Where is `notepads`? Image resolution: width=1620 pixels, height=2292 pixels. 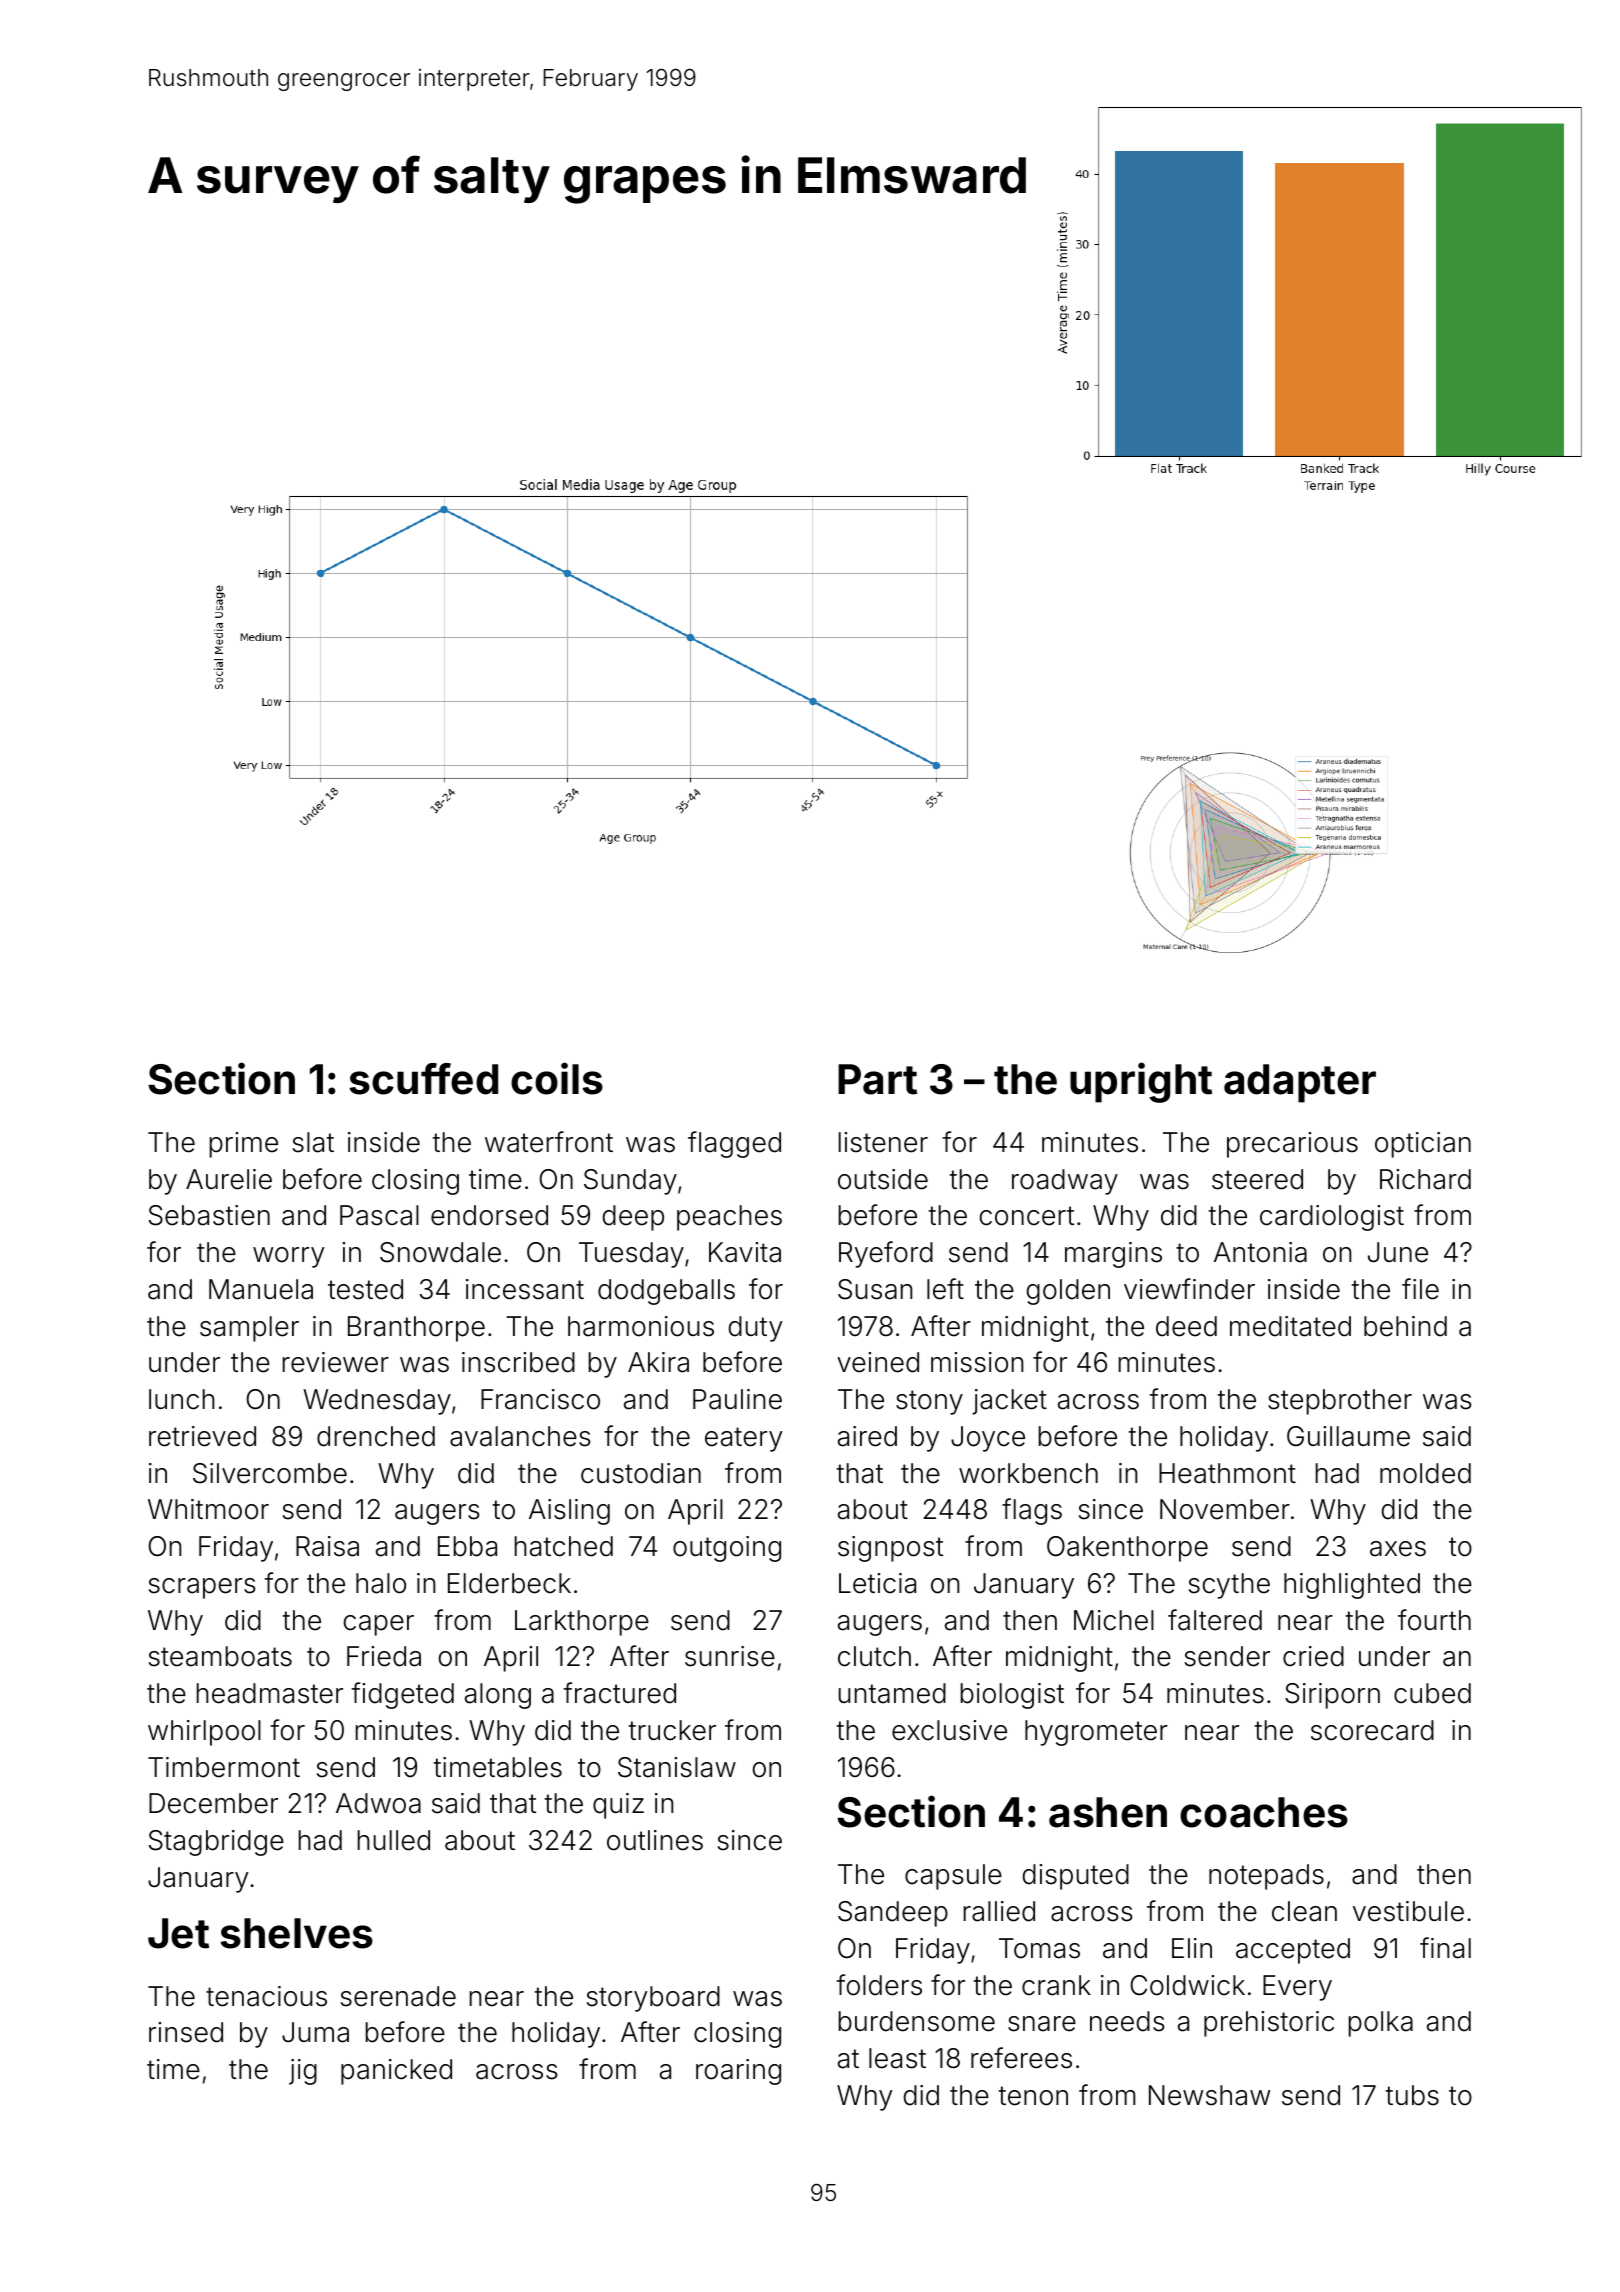 notepads is located at coordinates (1266, 1877).
